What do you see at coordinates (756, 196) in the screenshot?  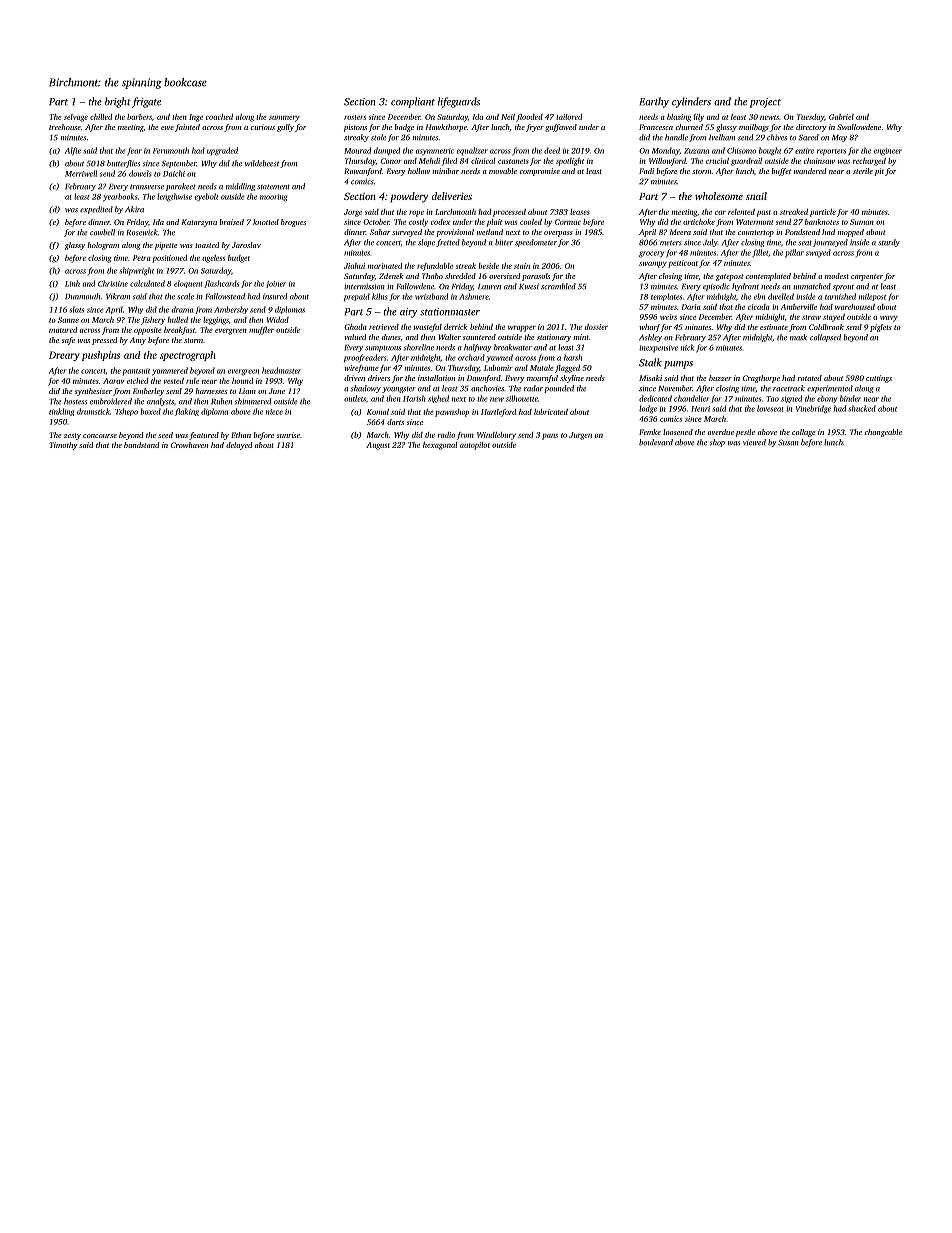 I see `snail` at bounding box center [756, 196].
